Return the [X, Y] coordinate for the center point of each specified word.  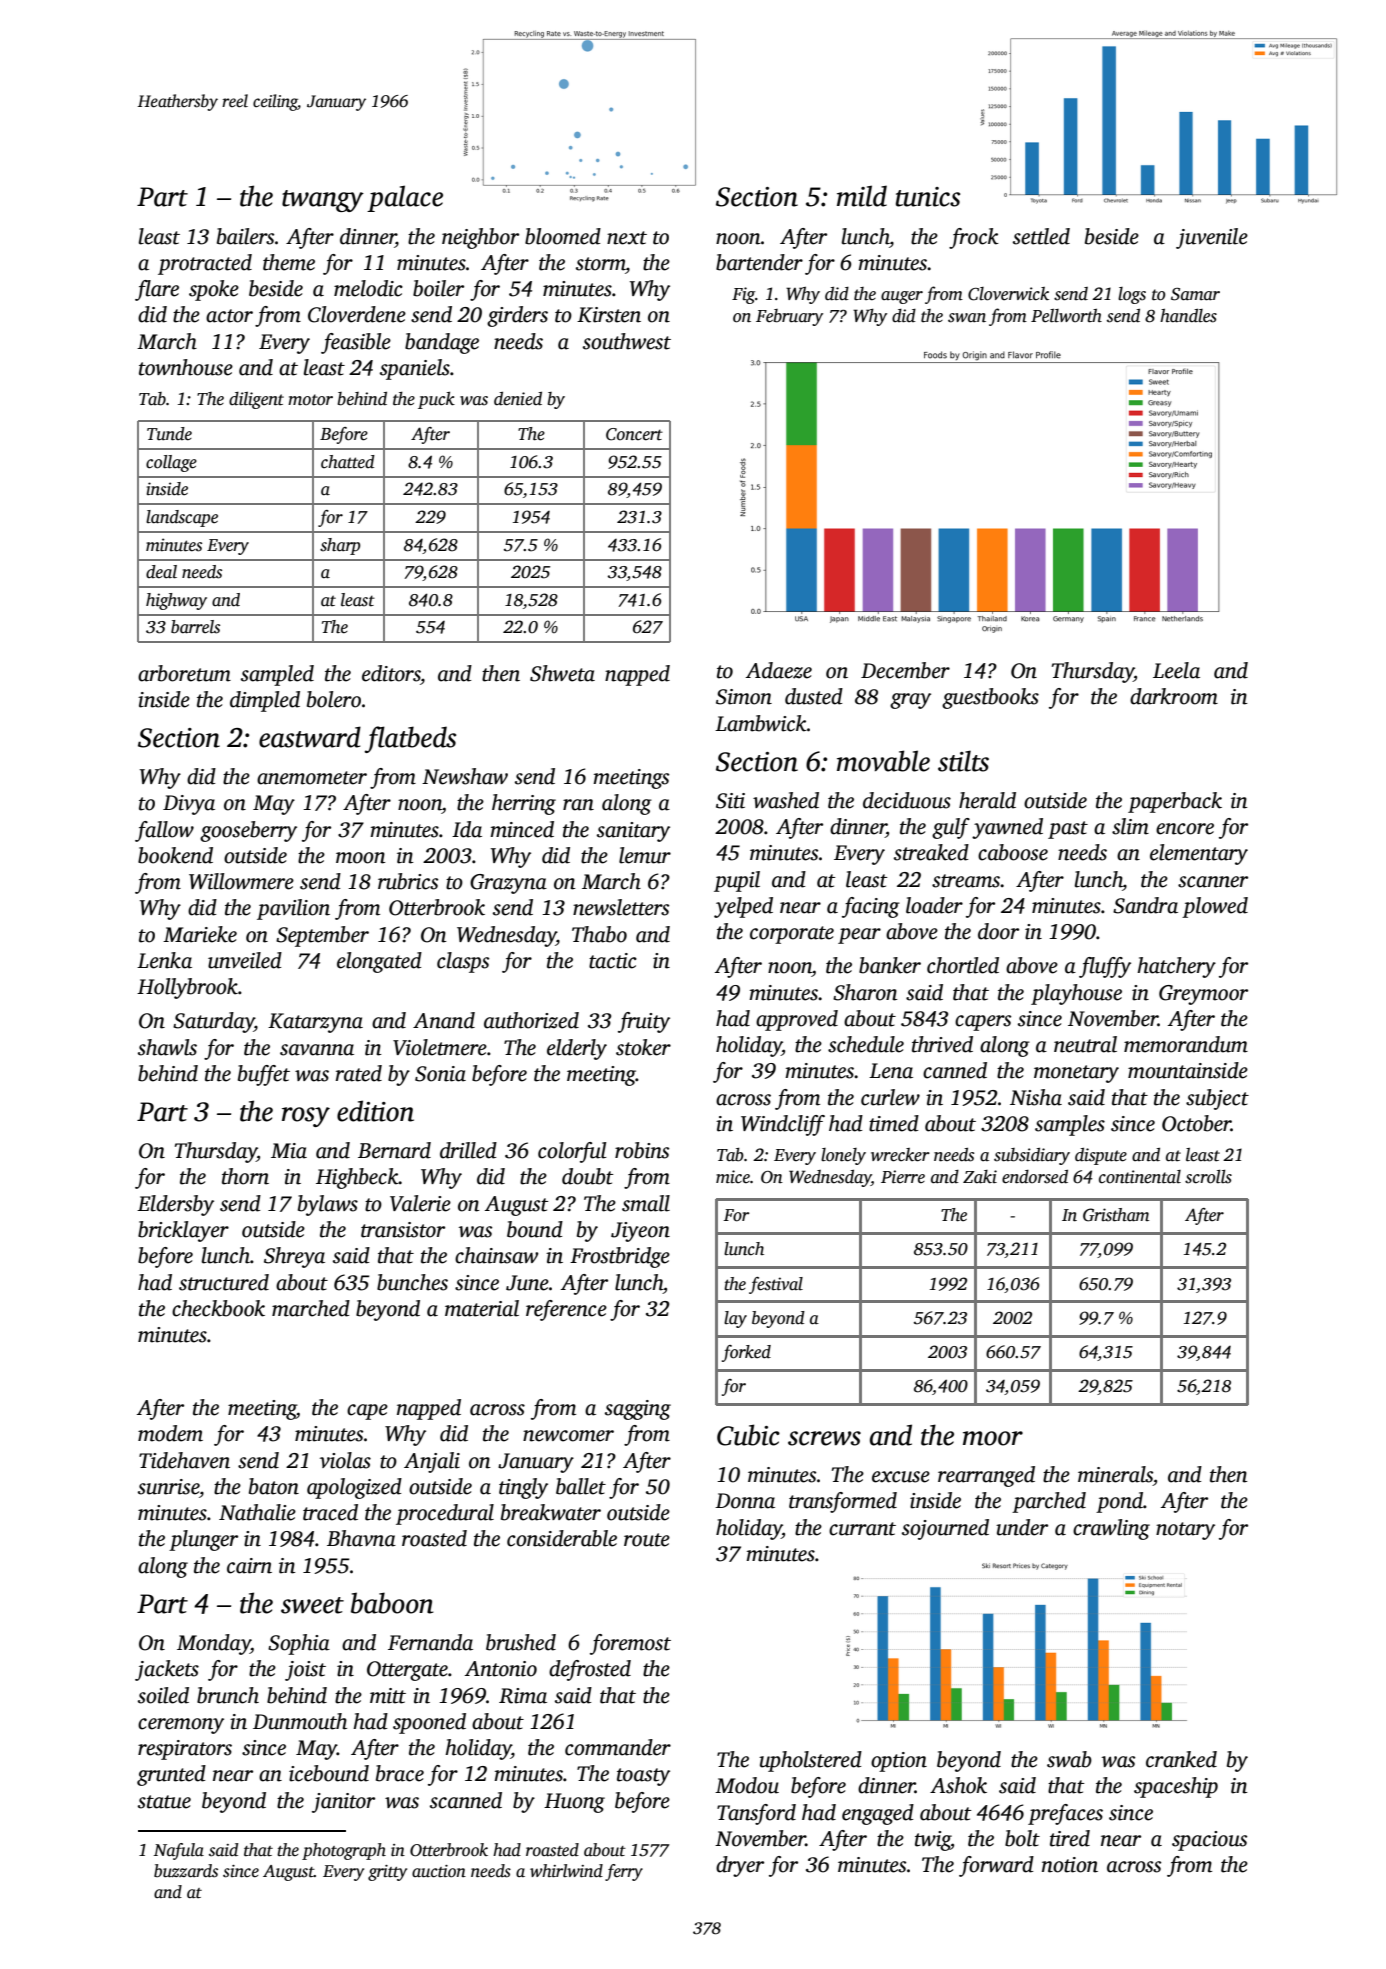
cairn [249, 1566]
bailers [245, 236]
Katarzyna [315, 1023]
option [899, 1762]
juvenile [1212, 238]
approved [797, 1020]
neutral [1085, 1044]
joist [305, 1671]
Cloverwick [1008, 294]
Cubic [748, 1435]
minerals [1115, 1474]
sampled [277, 675]
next [627, 238]
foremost [630, 1644]
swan [967, 318]
